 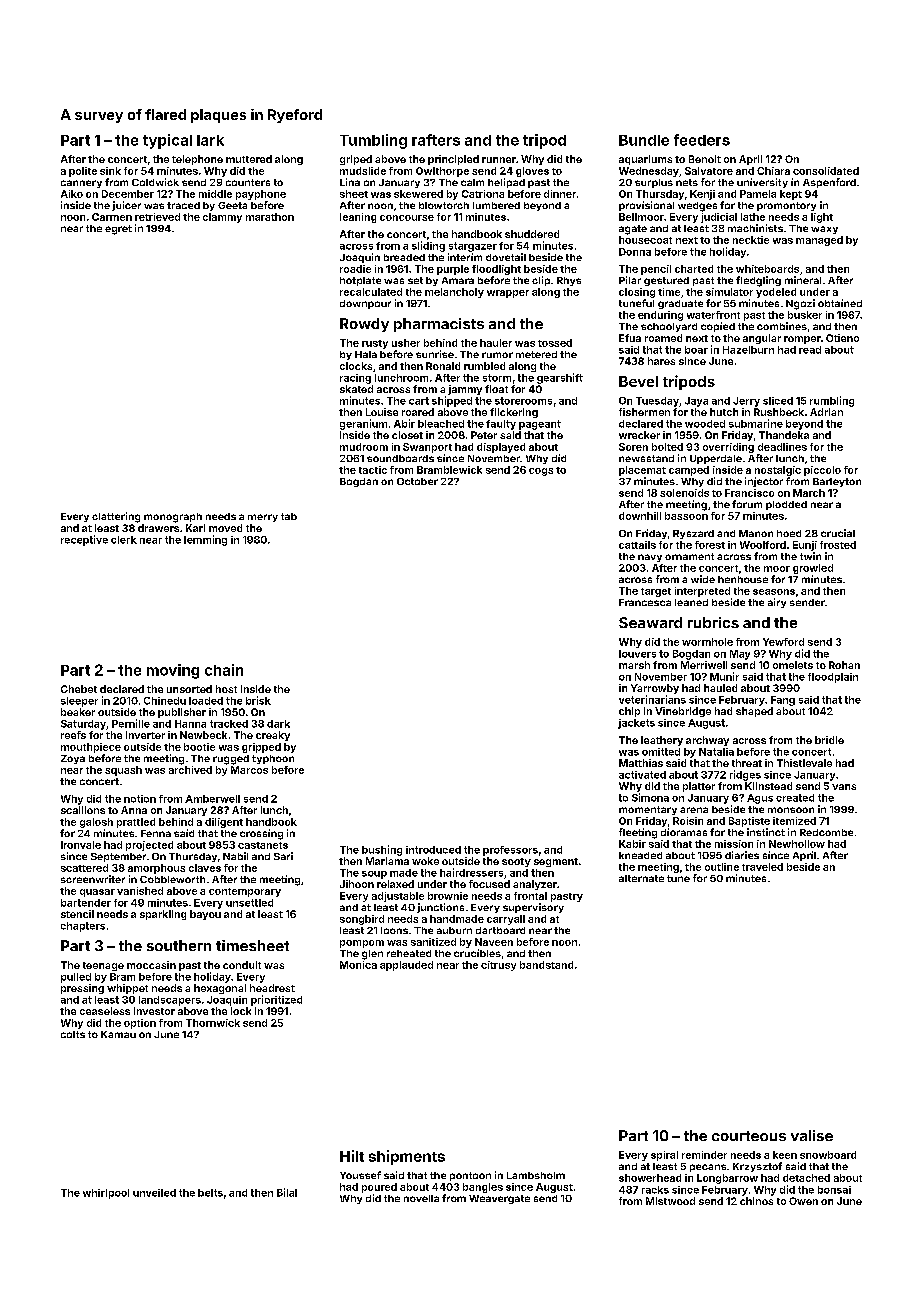 I want to click on novella, so click(x=421, y=1198).
